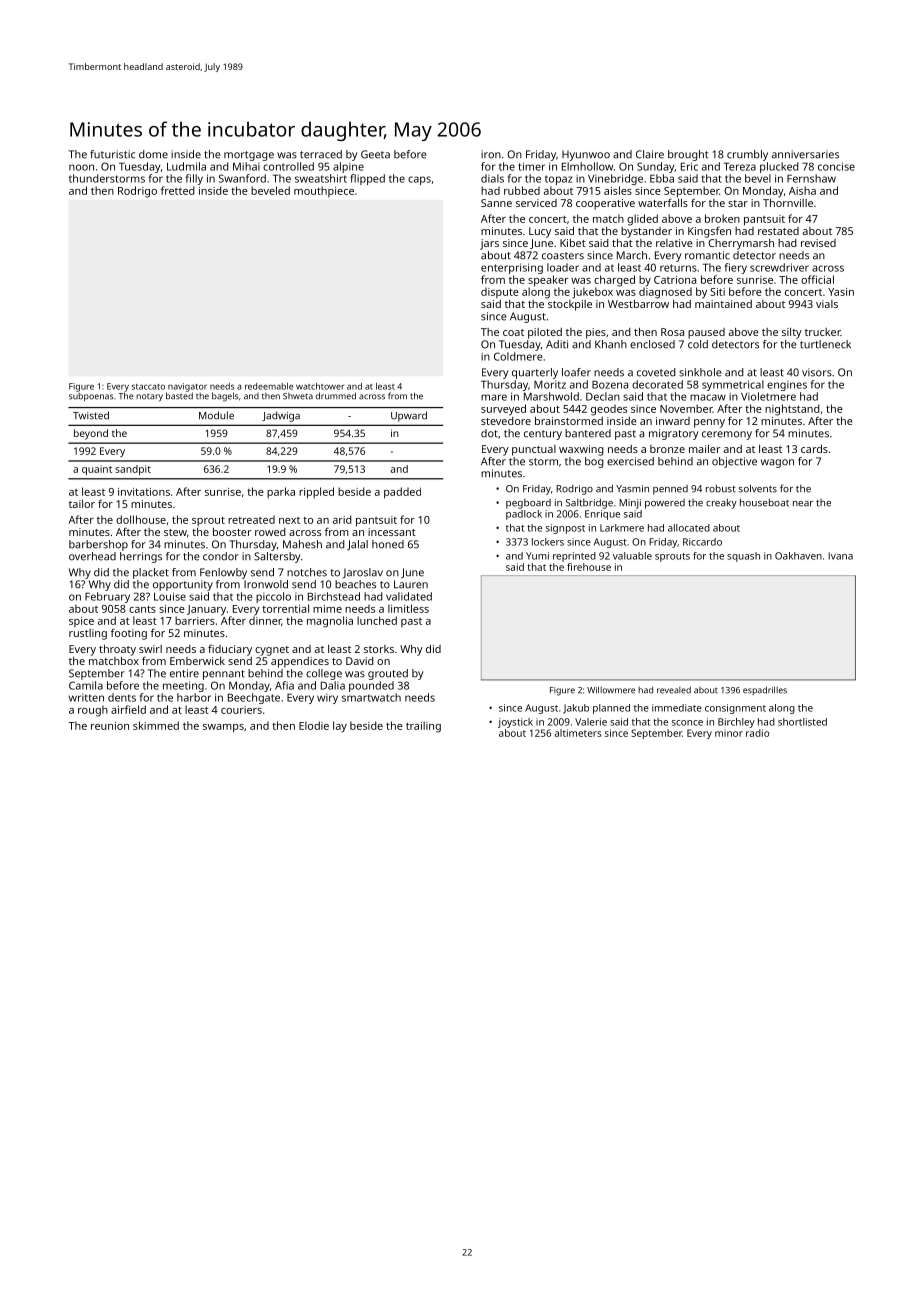 The width and height of the image is (924, 1308). What do you see at coordinates (110, 726) in the image?
I see `reunion` at bounding box center [110, 726].
